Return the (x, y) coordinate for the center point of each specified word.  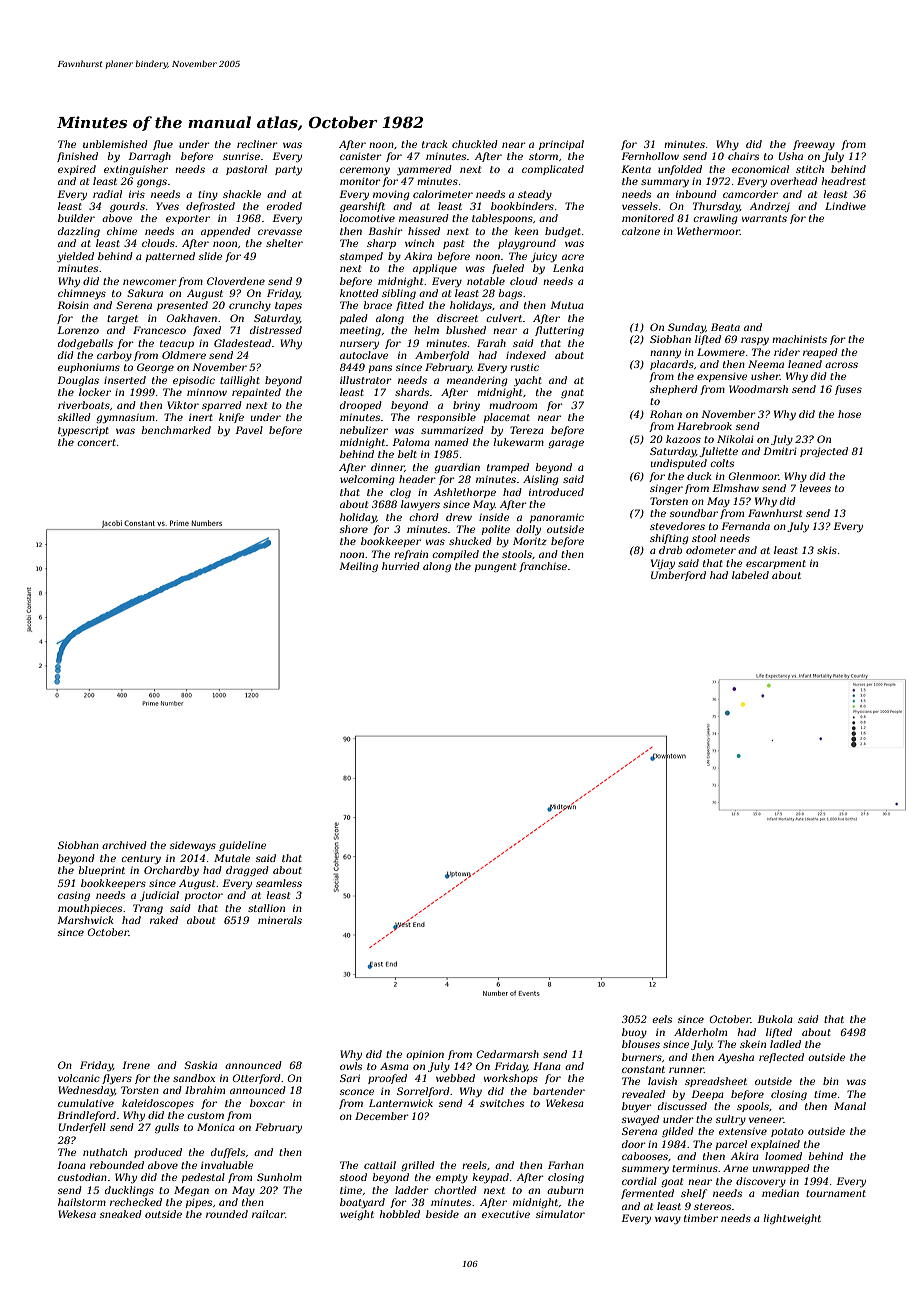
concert (96, 442)
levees (815, 488)
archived (124, 845)
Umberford (678, 576)
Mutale (232, 858)
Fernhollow (650, 156)
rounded (227, 1214)
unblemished (115, 144)
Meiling (358, 567)
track (435, 144)
